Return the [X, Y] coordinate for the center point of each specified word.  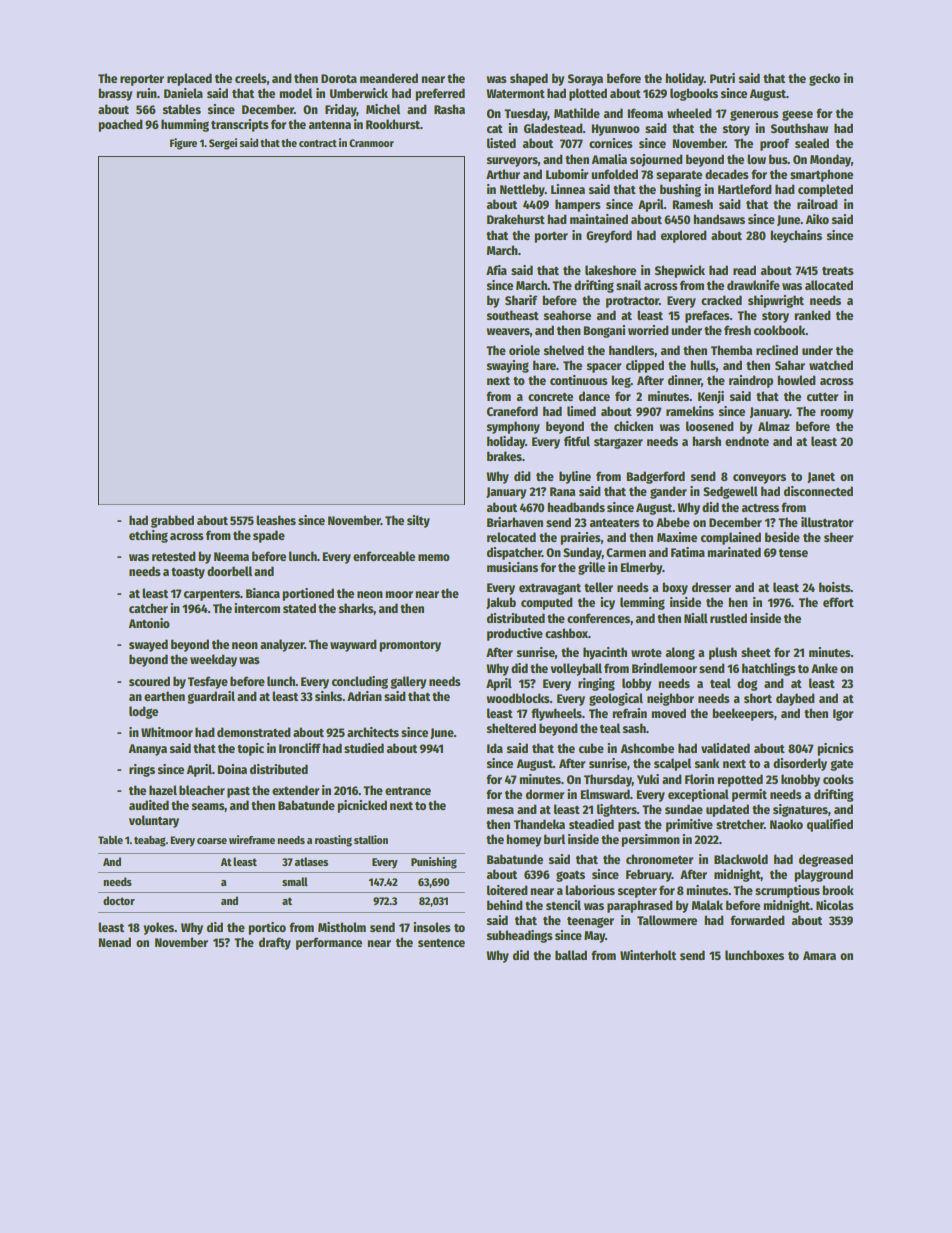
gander [668, 492]
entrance [408, 791]
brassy [115, 94]
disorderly [800, 764]
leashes [276, 520]
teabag [150, 841]
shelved [564, 350]
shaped [529, 79]
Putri [722, 78]
